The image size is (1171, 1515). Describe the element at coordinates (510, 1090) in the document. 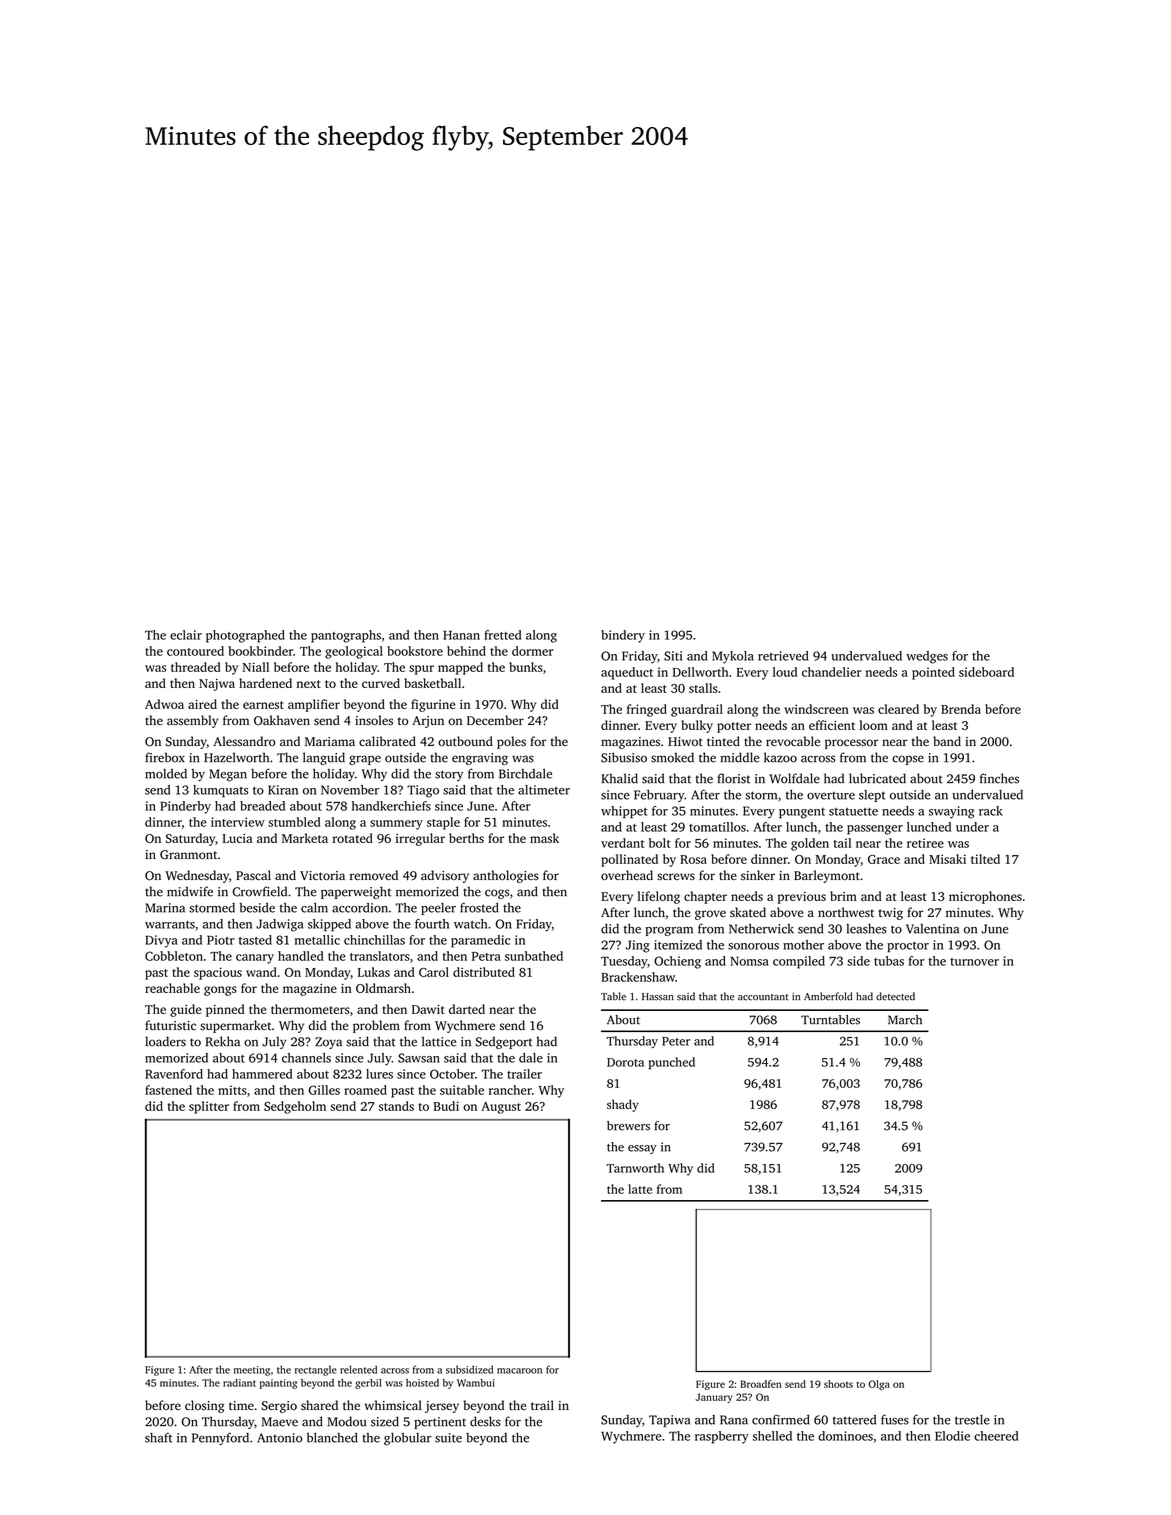

I see `rancher` at that location.
